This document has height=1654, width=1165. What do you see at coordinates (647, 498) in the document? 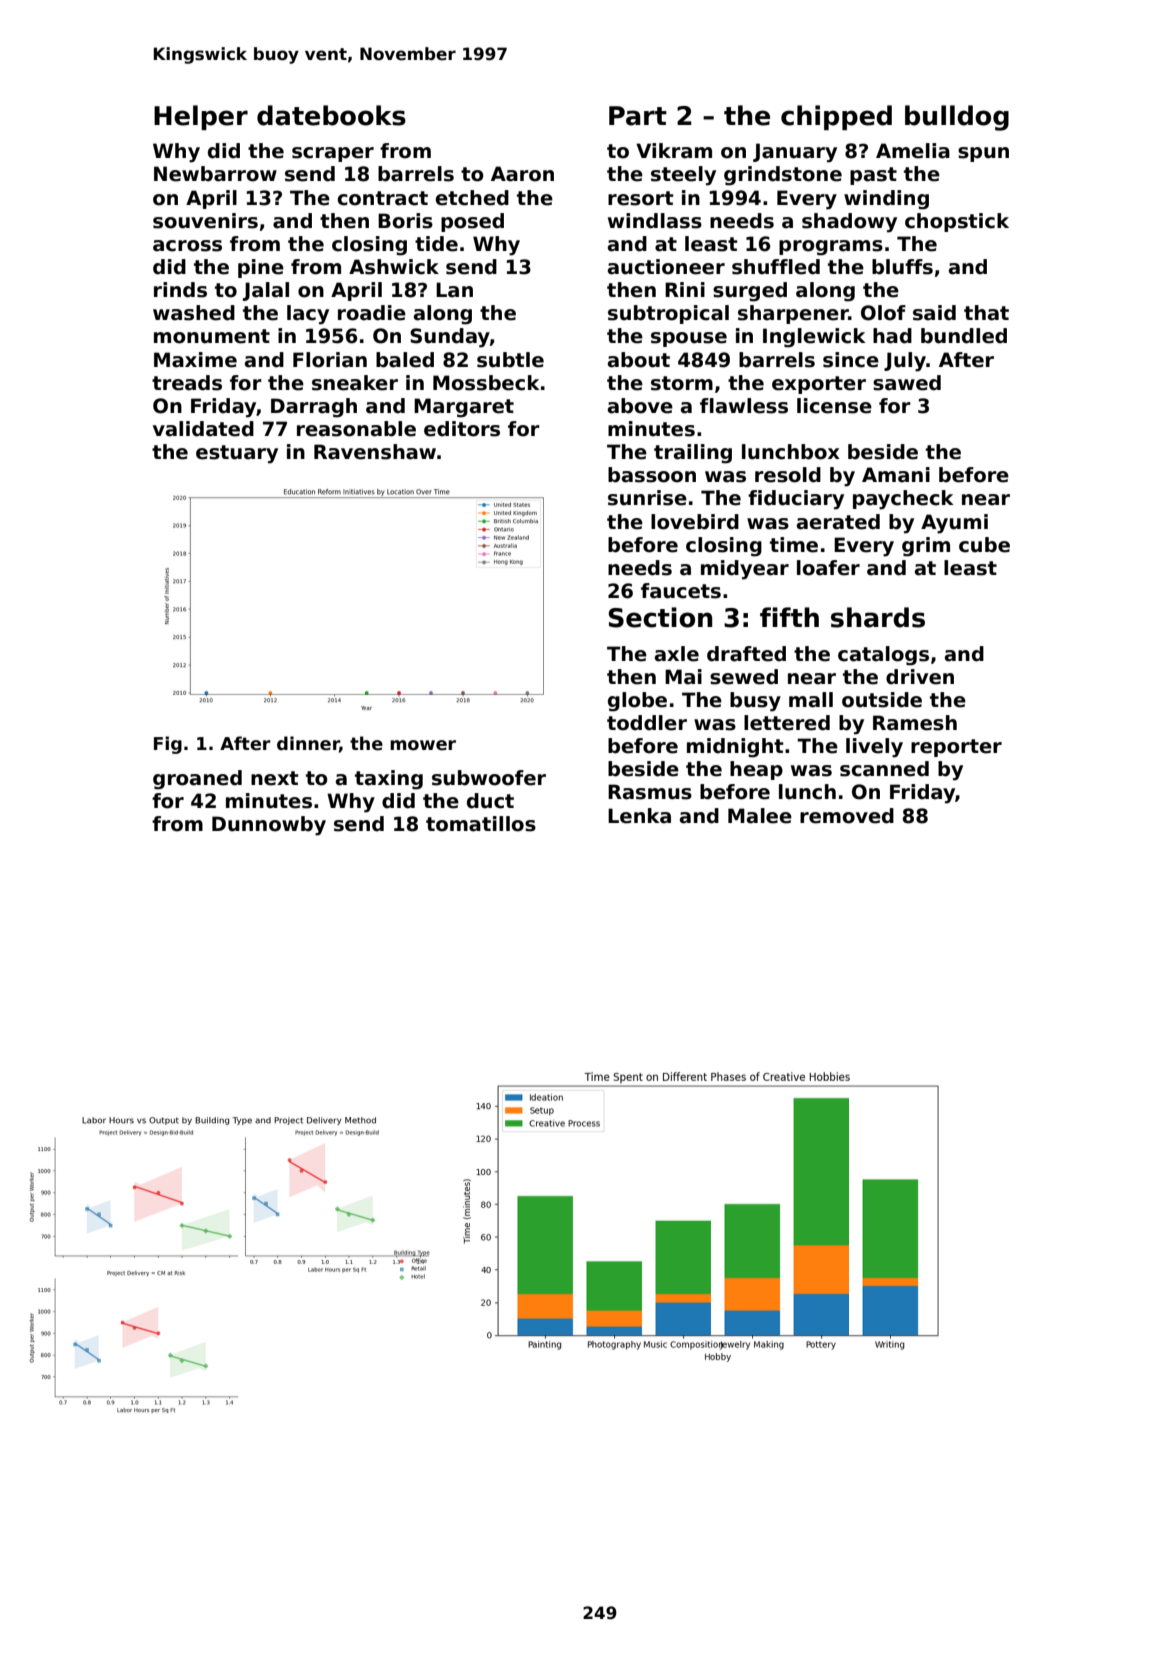
I see `sunrise` at bounding box center [647, 498].
